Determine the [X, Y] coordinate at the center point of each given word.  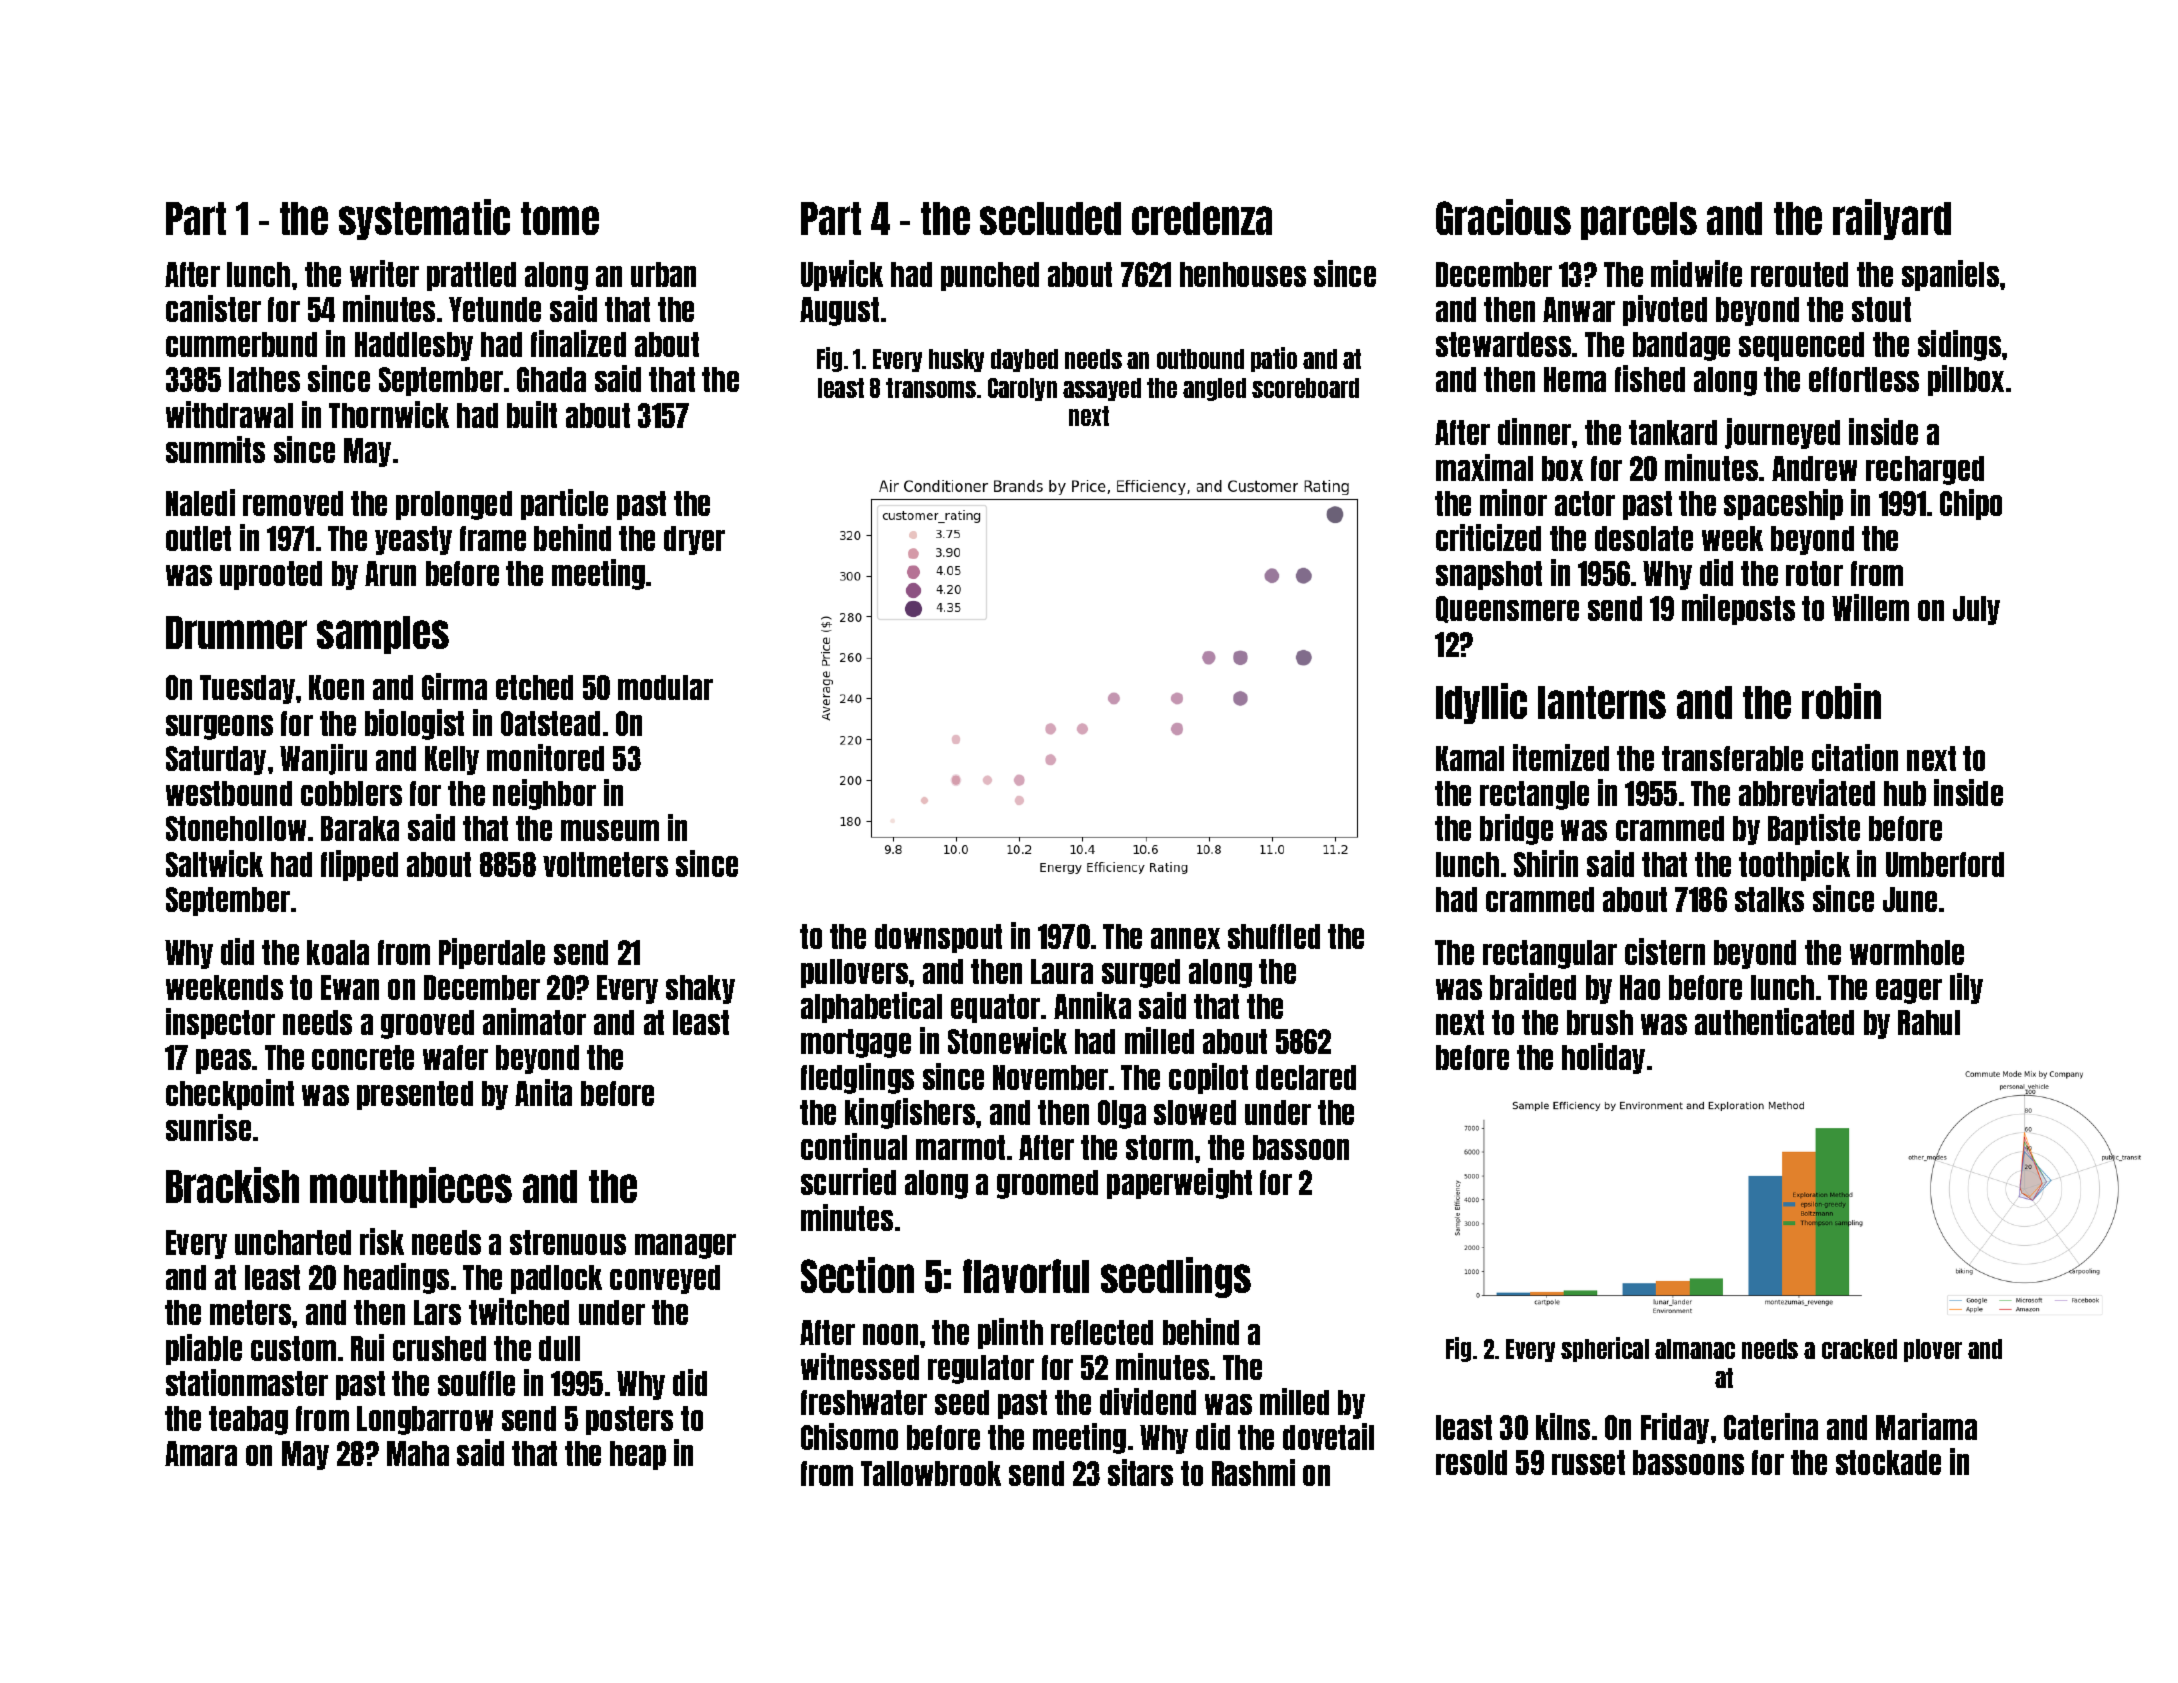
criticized [1488, 537]
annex [1185, 938]
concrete [363, 1057]
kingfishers [910, 1113]
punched [990, 276]
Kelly [452, 760]
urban [663, 274]
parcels [1639, 221]
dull [559, 1348]
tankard [1673, 432]
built [532, 414]
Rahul [1929, 1022]
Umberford [1945, 864]
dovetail [1328, 1436]
